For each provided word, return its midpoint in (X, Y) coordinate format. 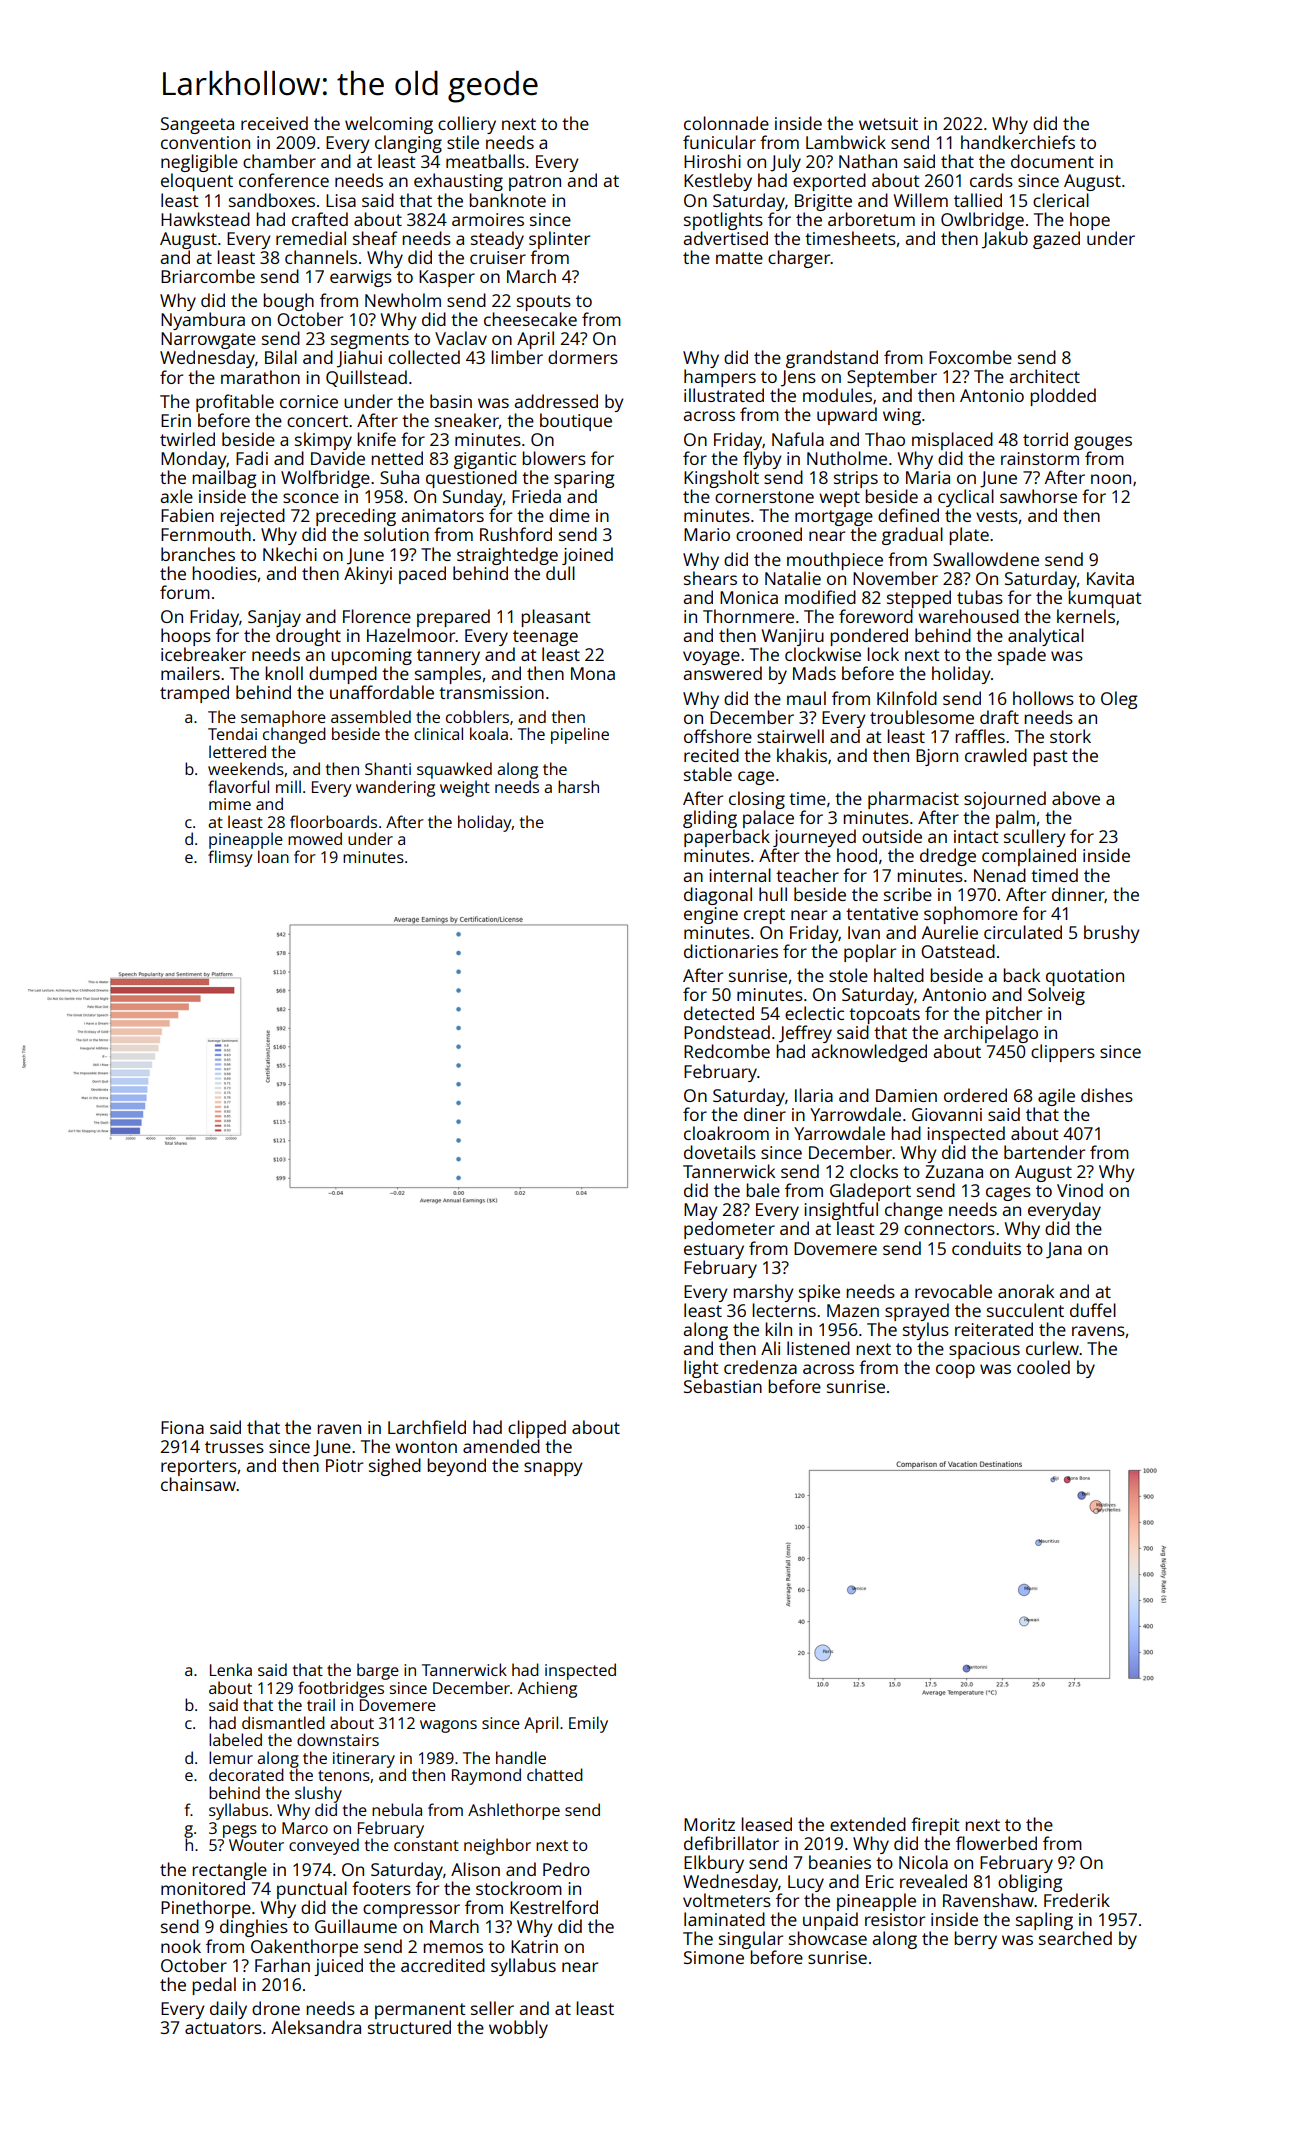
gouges (1103, 443)
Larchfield (427, 1427)
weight (465, 788)
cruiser (498, 257)
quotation (1085, 977)
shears (710, 578)
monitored (203, 1888)
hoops (186, 637)
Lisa (341, 200)
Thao (885, 439)
